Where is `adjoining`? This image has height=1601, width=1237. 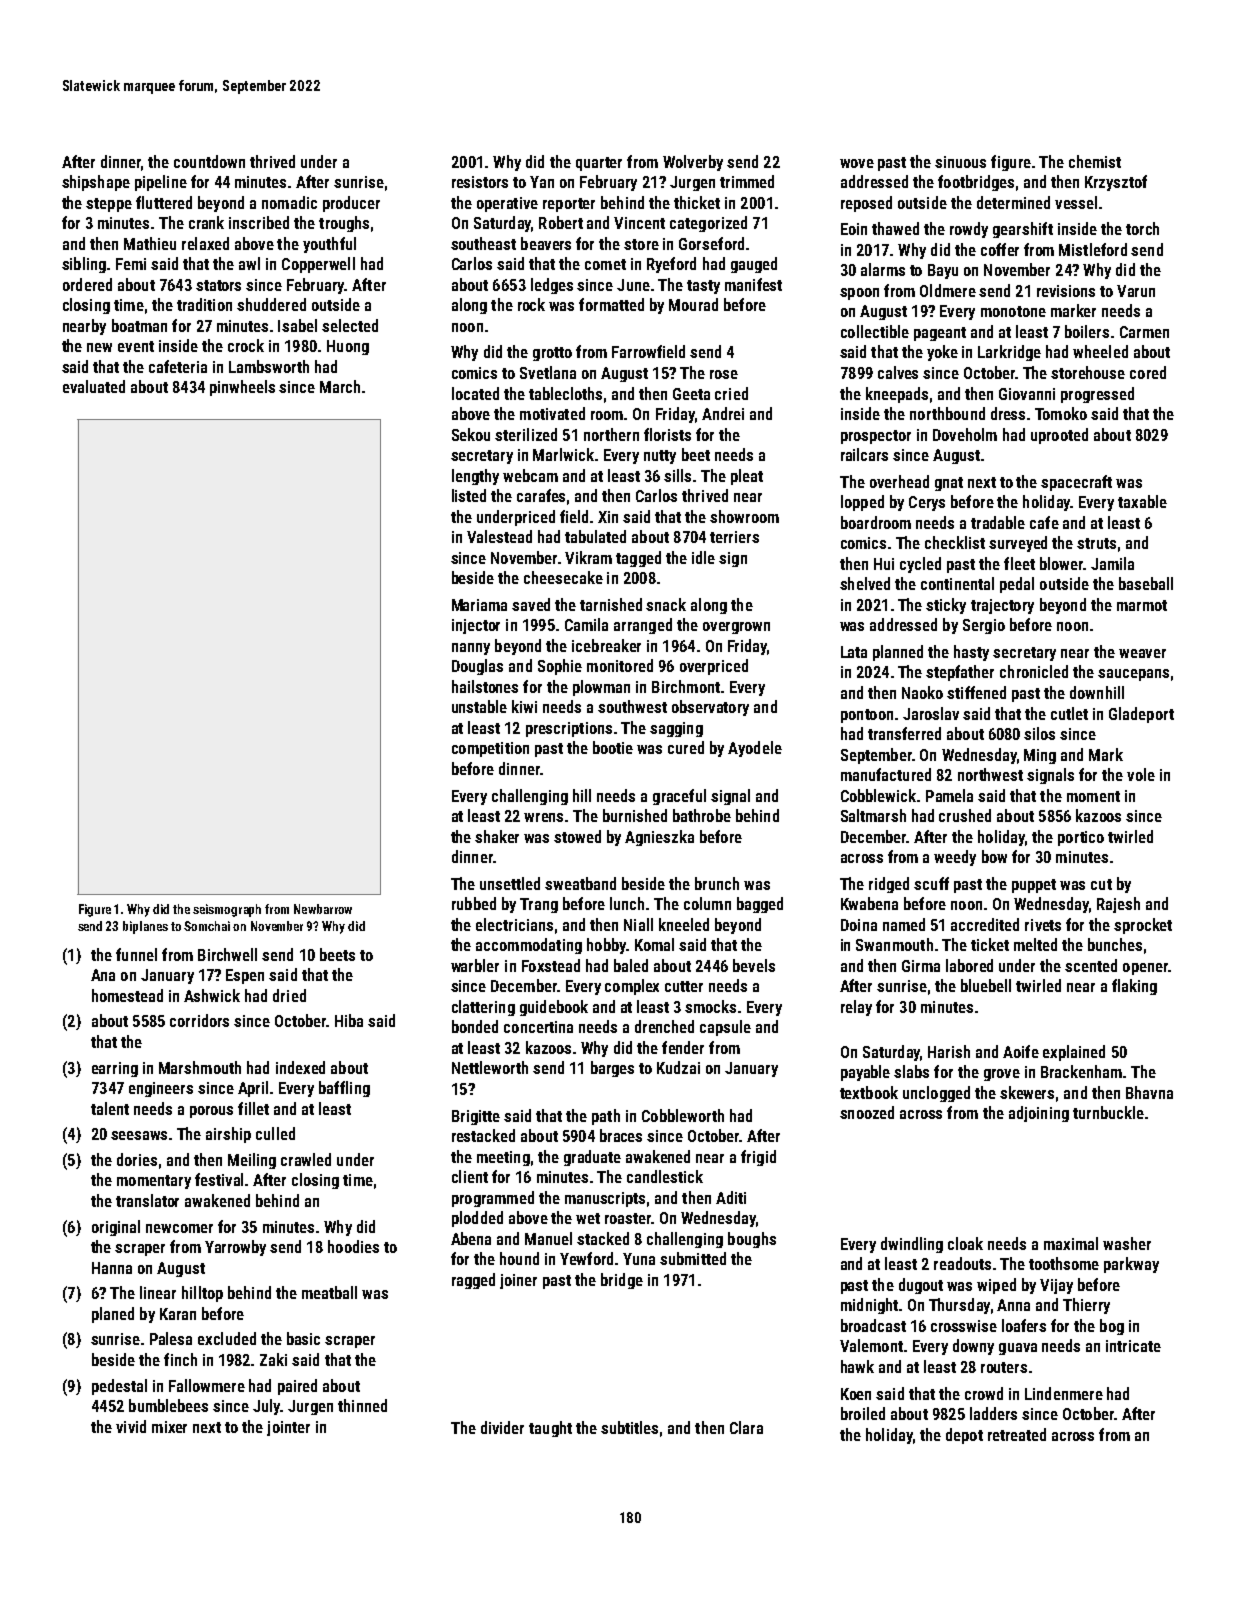 adjoining is located at coordinates (1039, 1114).
